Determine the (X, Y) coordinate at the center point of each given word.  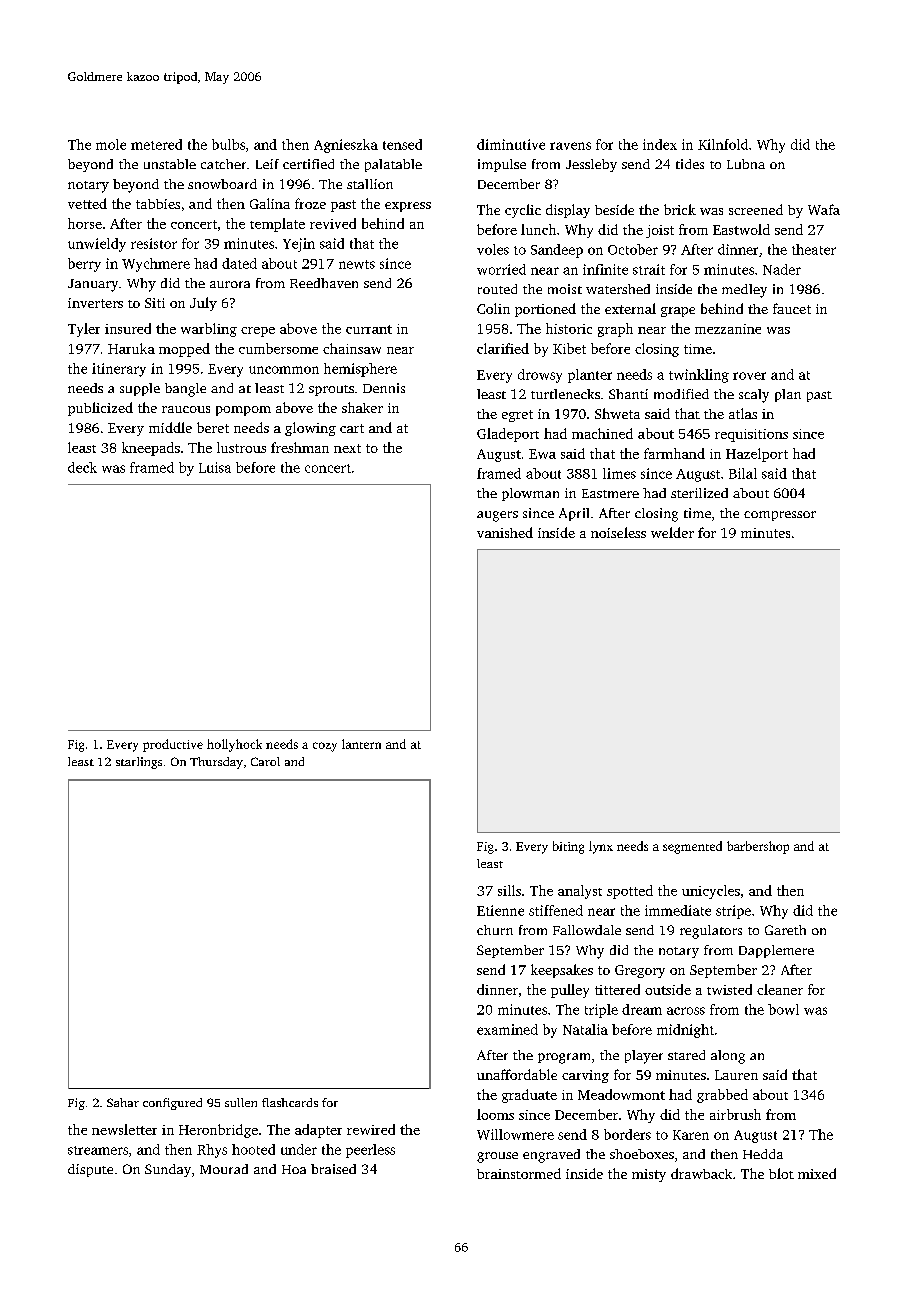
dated (239, 263)
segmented (692, 847)
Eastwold (741, 229)
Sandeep (557, 251)
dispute (90, 1170)
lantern (361, 744)
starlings (139, 763)
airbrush (735, 1114)
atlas (743, 413)
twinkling (699, 376)
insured (128, 328)
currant (369, 329)
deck (82, 467)
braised (333, 1169)
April (574, 514)
